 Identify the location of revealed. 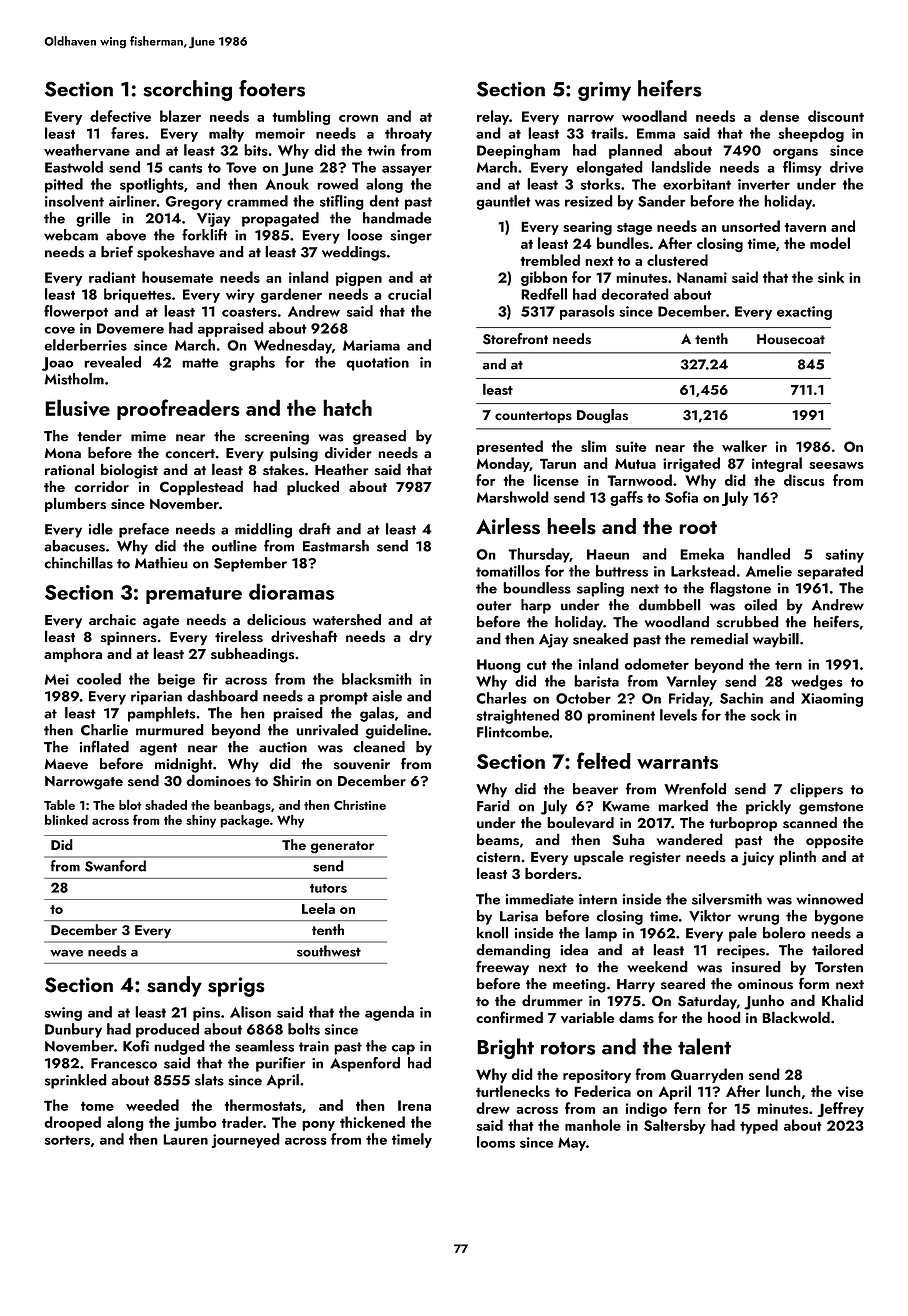
(112, 362).
